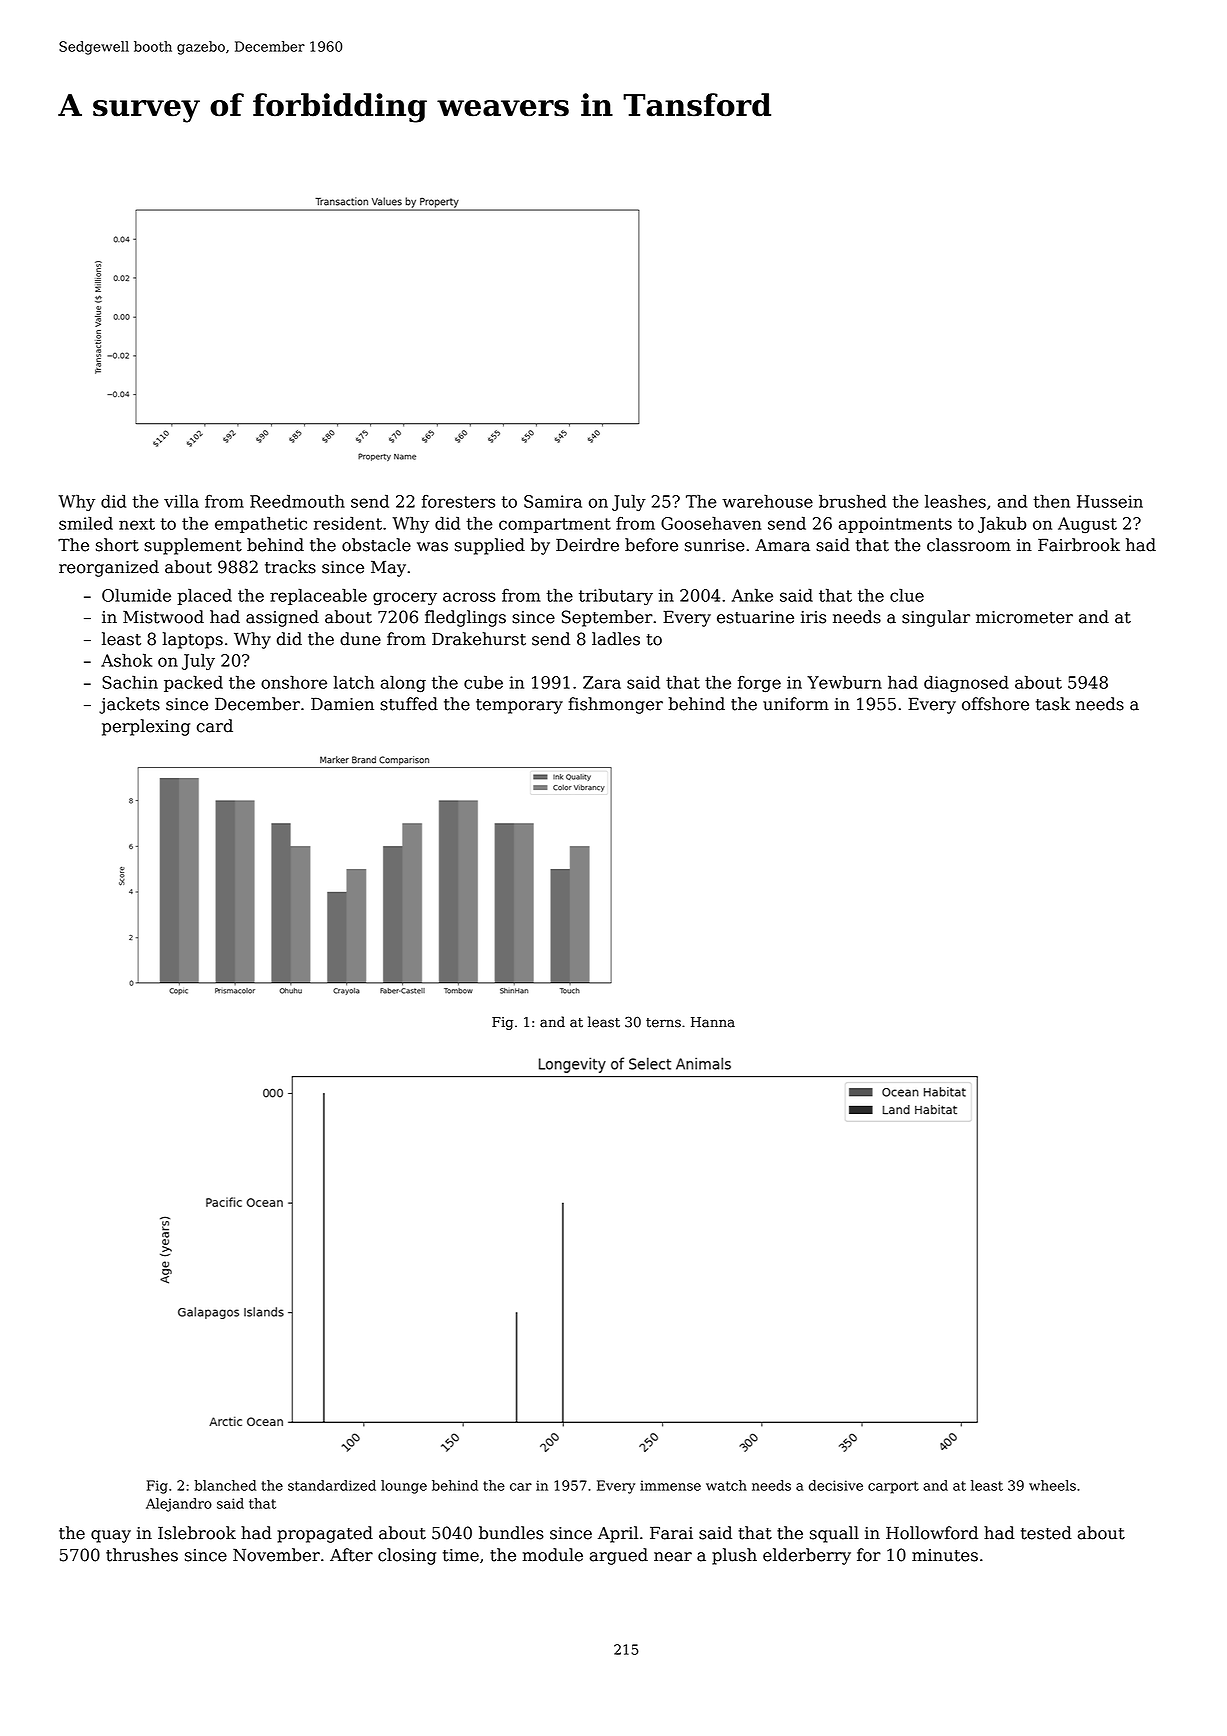  Describe the element at coordinates (713, 1022) in the screenshot. I see `Hanna` at that location.
